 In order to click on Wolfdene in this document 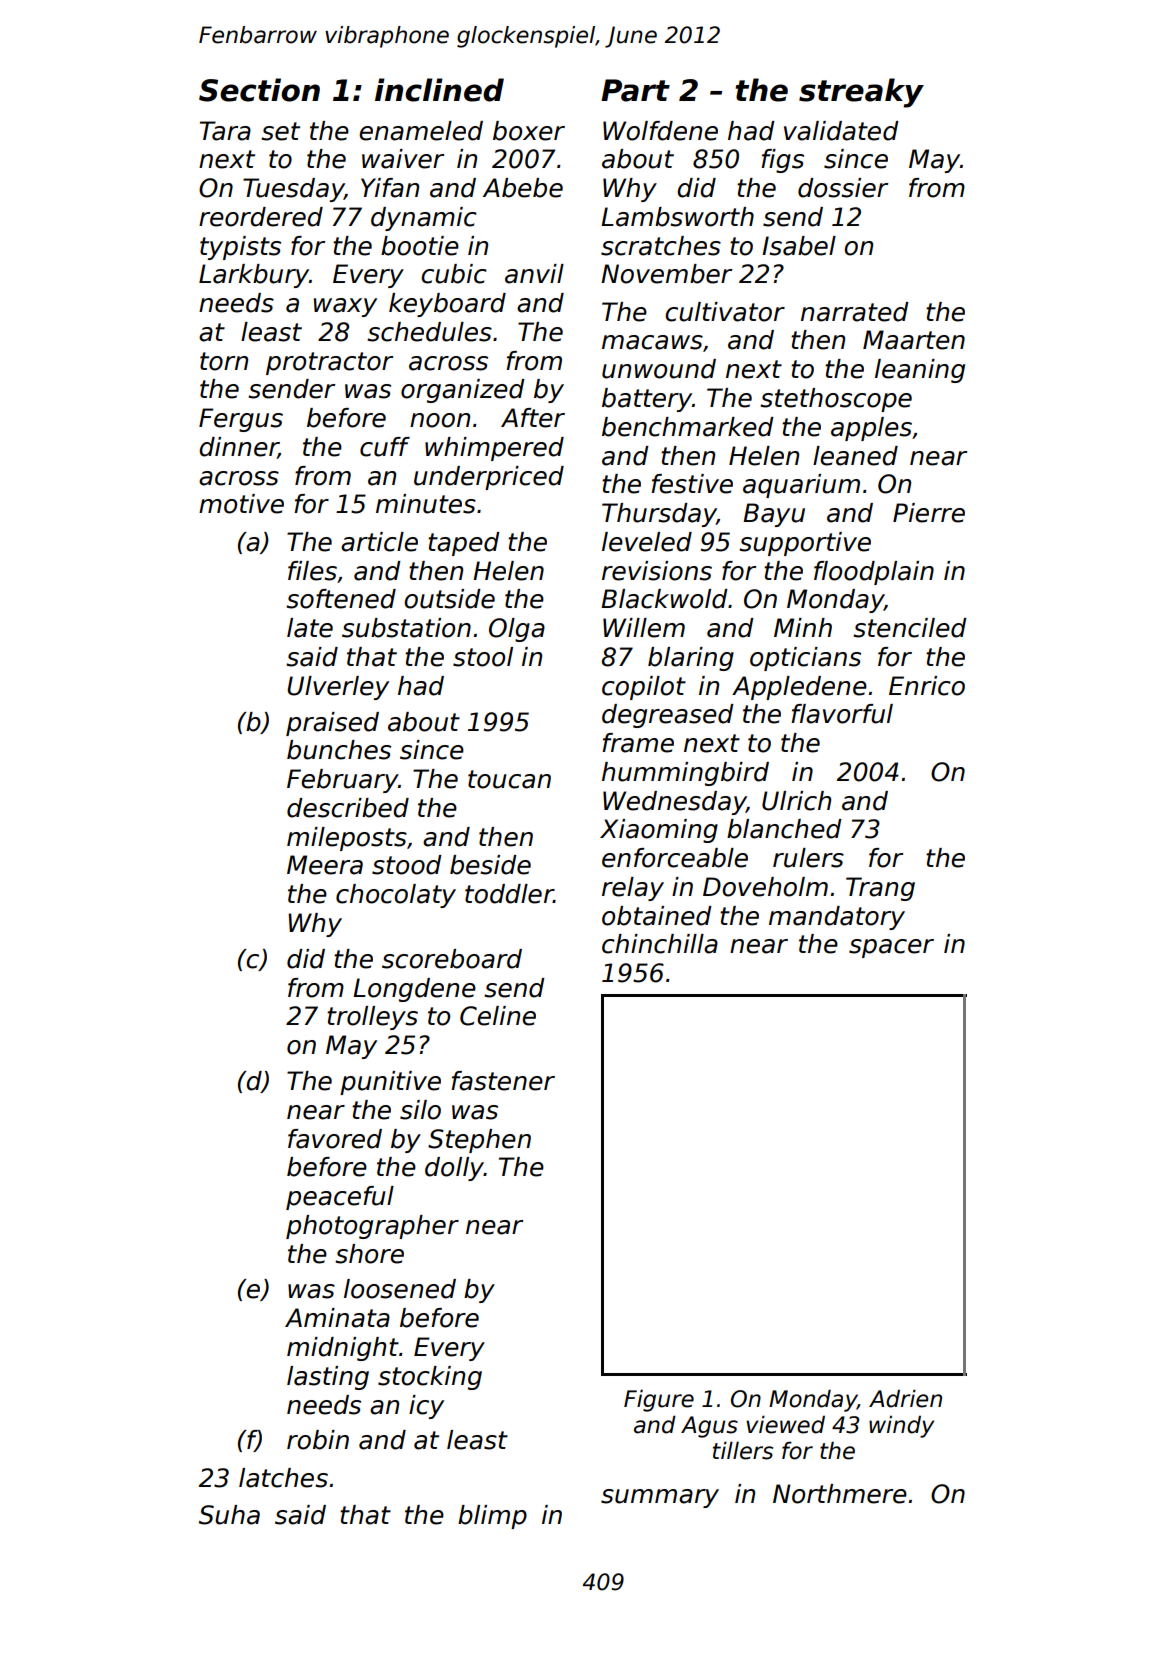, I will do `click(660, 131)`.
